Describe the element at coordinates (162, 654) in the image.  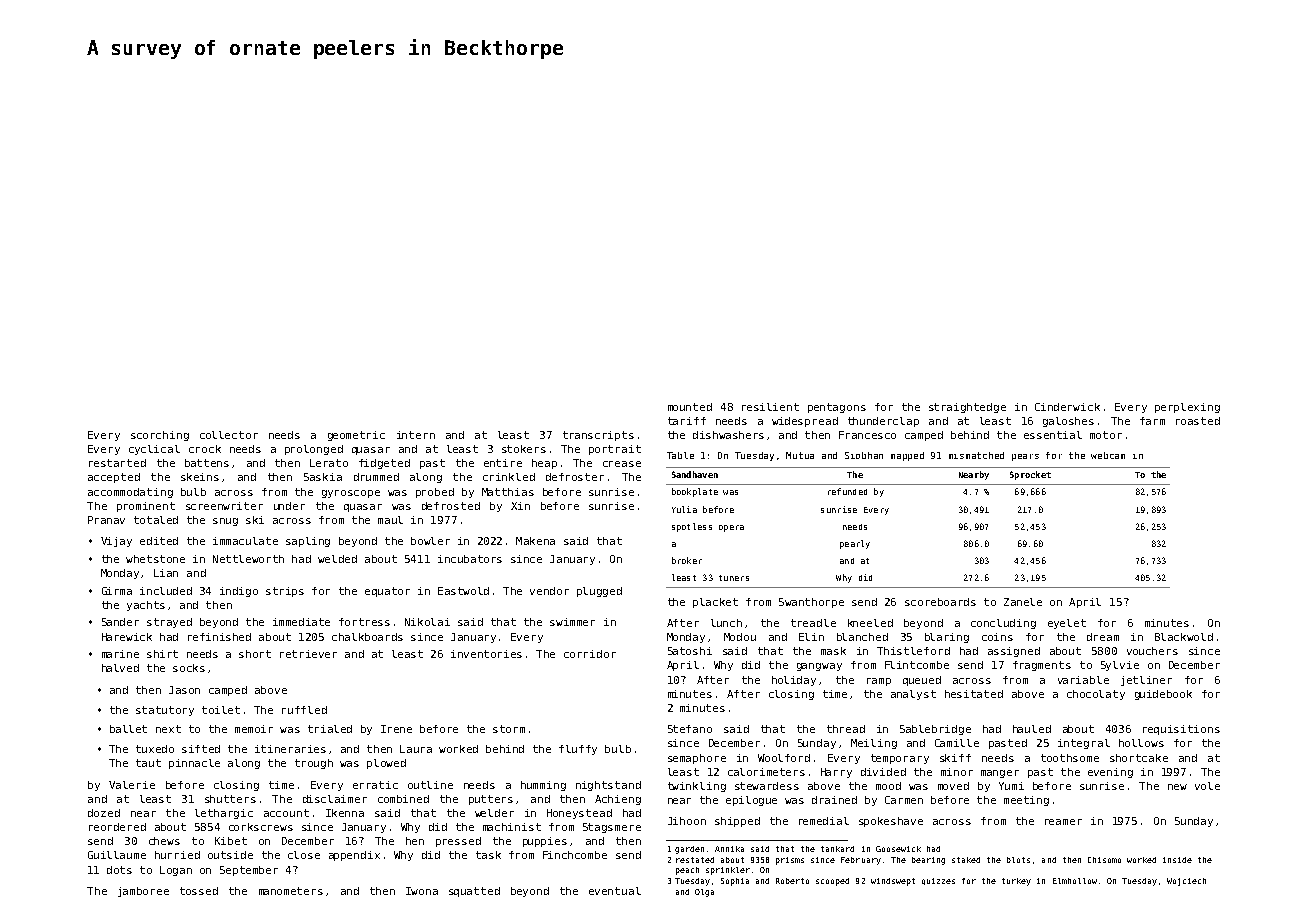
I see `shirt` at that location.
